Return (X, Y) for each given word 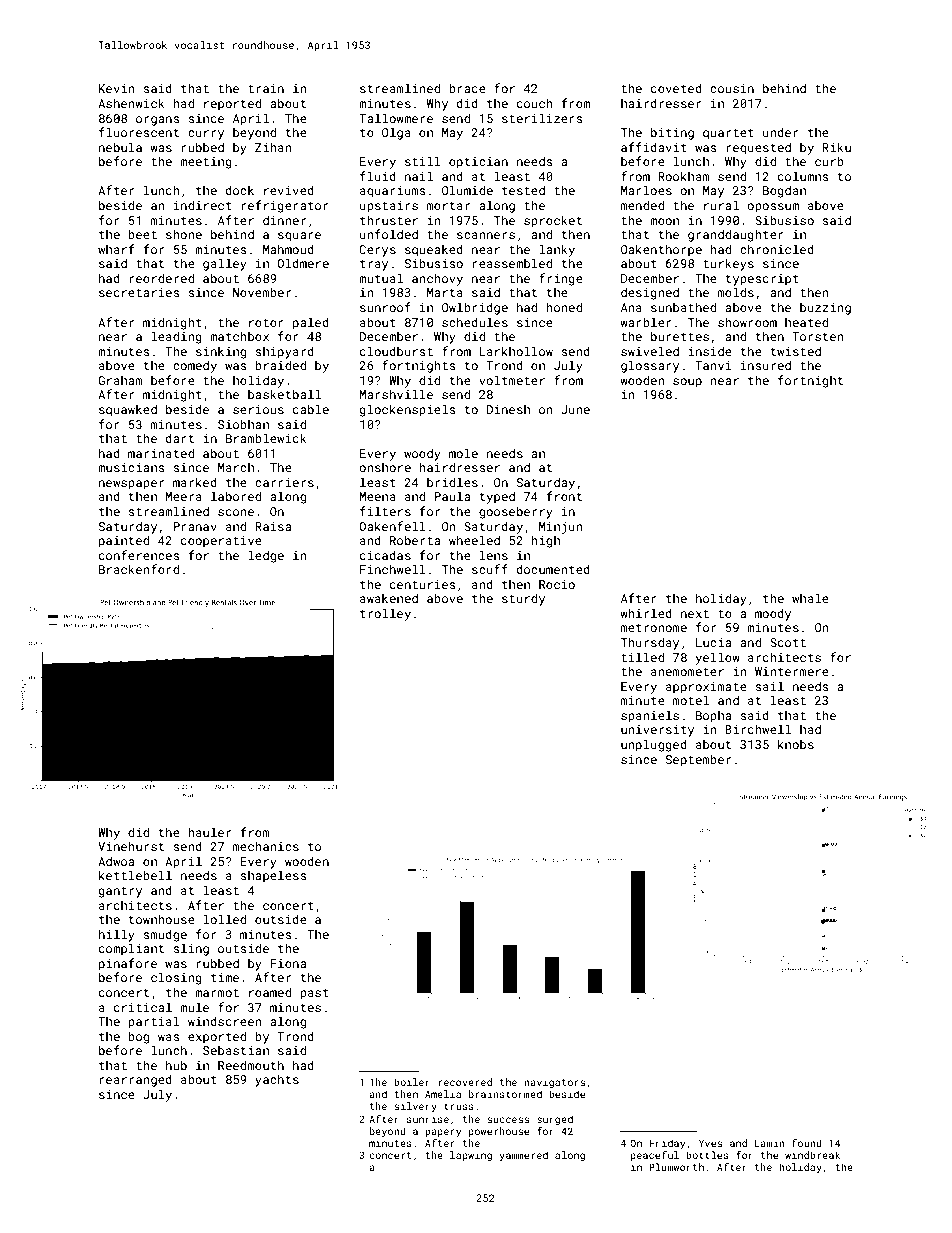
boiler (412, 1082)
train (266, 88)
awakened (389, 598)
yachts (277, 1080)
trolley (385, 614)
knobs (796, 744)
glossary (650, 366)
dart (180, 438)
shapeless (273, 876)
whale (810, 598)
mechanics (266, 846)
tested (523, 190)
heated (806, 322)
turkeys (728, 264)
